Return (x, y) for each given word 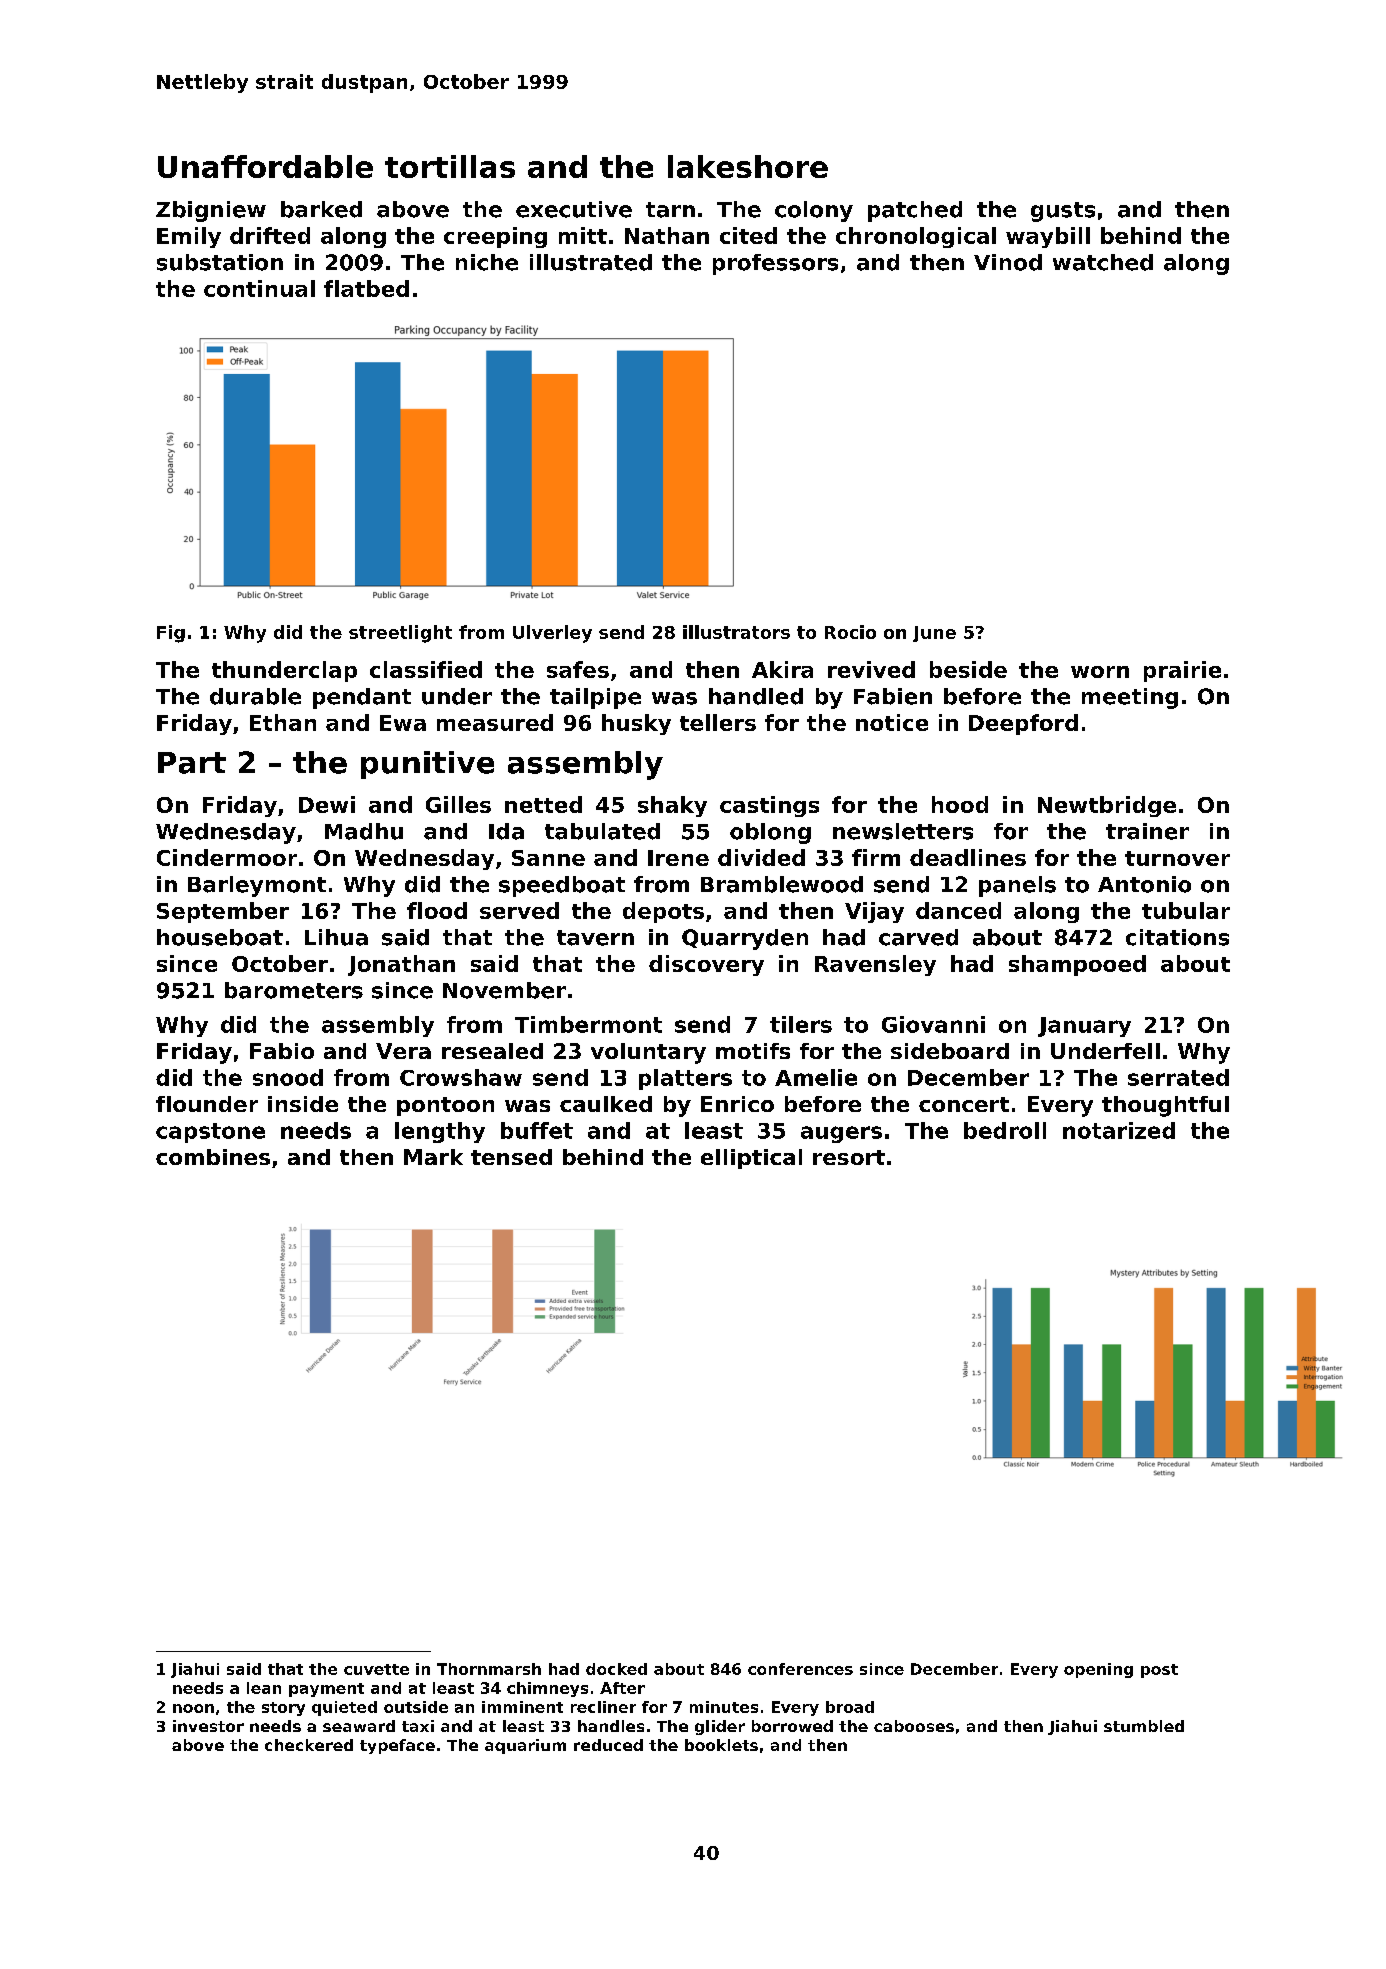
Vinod (1008, 262)
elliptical (751, 1159)
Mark (433, 1157)
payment (326, 1690)
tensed (511, 1157)
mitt (583, 235)
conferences (800, 1669)
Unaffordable (265, 166)
